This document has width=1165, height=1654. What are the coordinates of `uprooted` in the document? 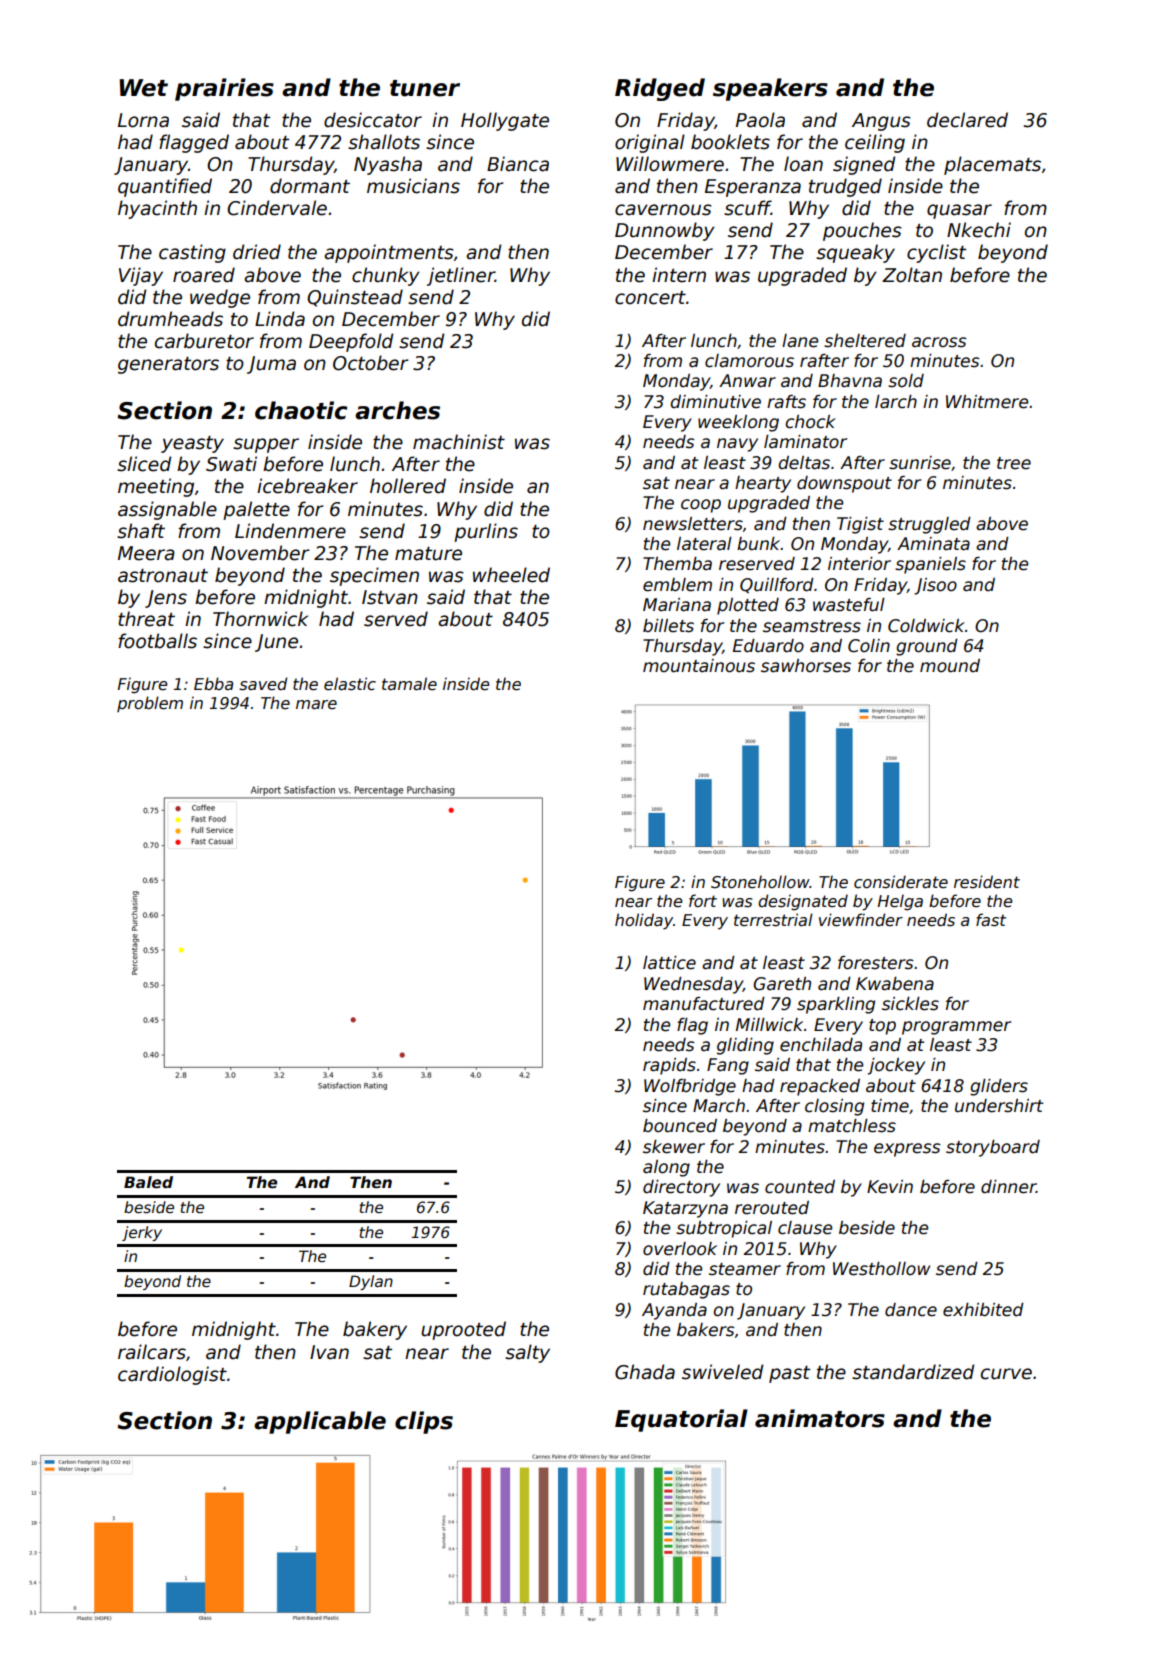 It's located at (463, 1330).
